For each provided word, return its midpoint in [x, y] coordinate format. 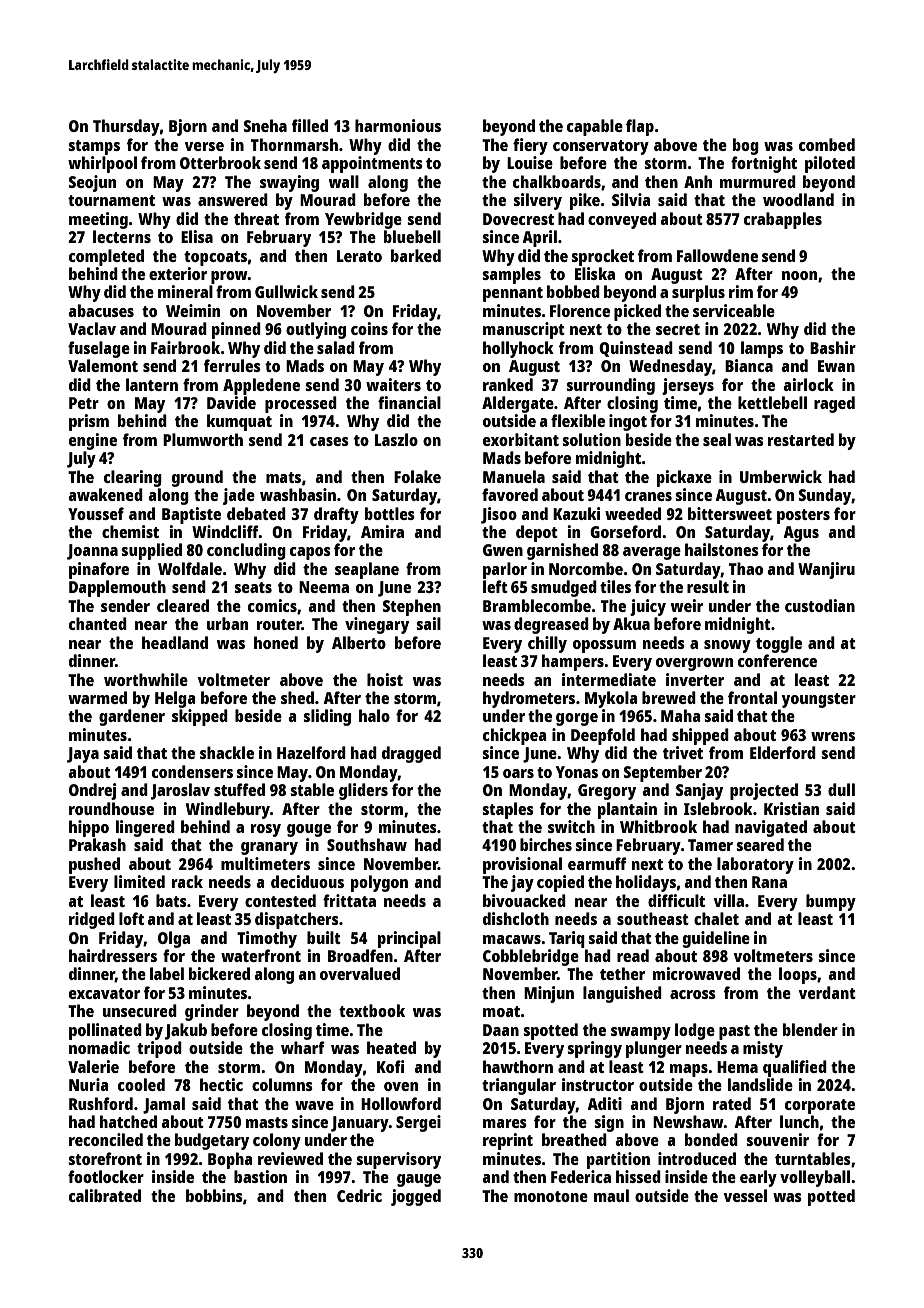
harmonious [398, 125]
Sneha [265, 125]
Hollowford [401, 1103]
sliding [327, 717]
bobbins [214, 1195]
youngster [819, 700]
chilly [547, 644]
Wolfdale [190, 568]
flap [640, 127]
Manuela [514, 476]
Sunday [825, 496]
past [734, 1032]
